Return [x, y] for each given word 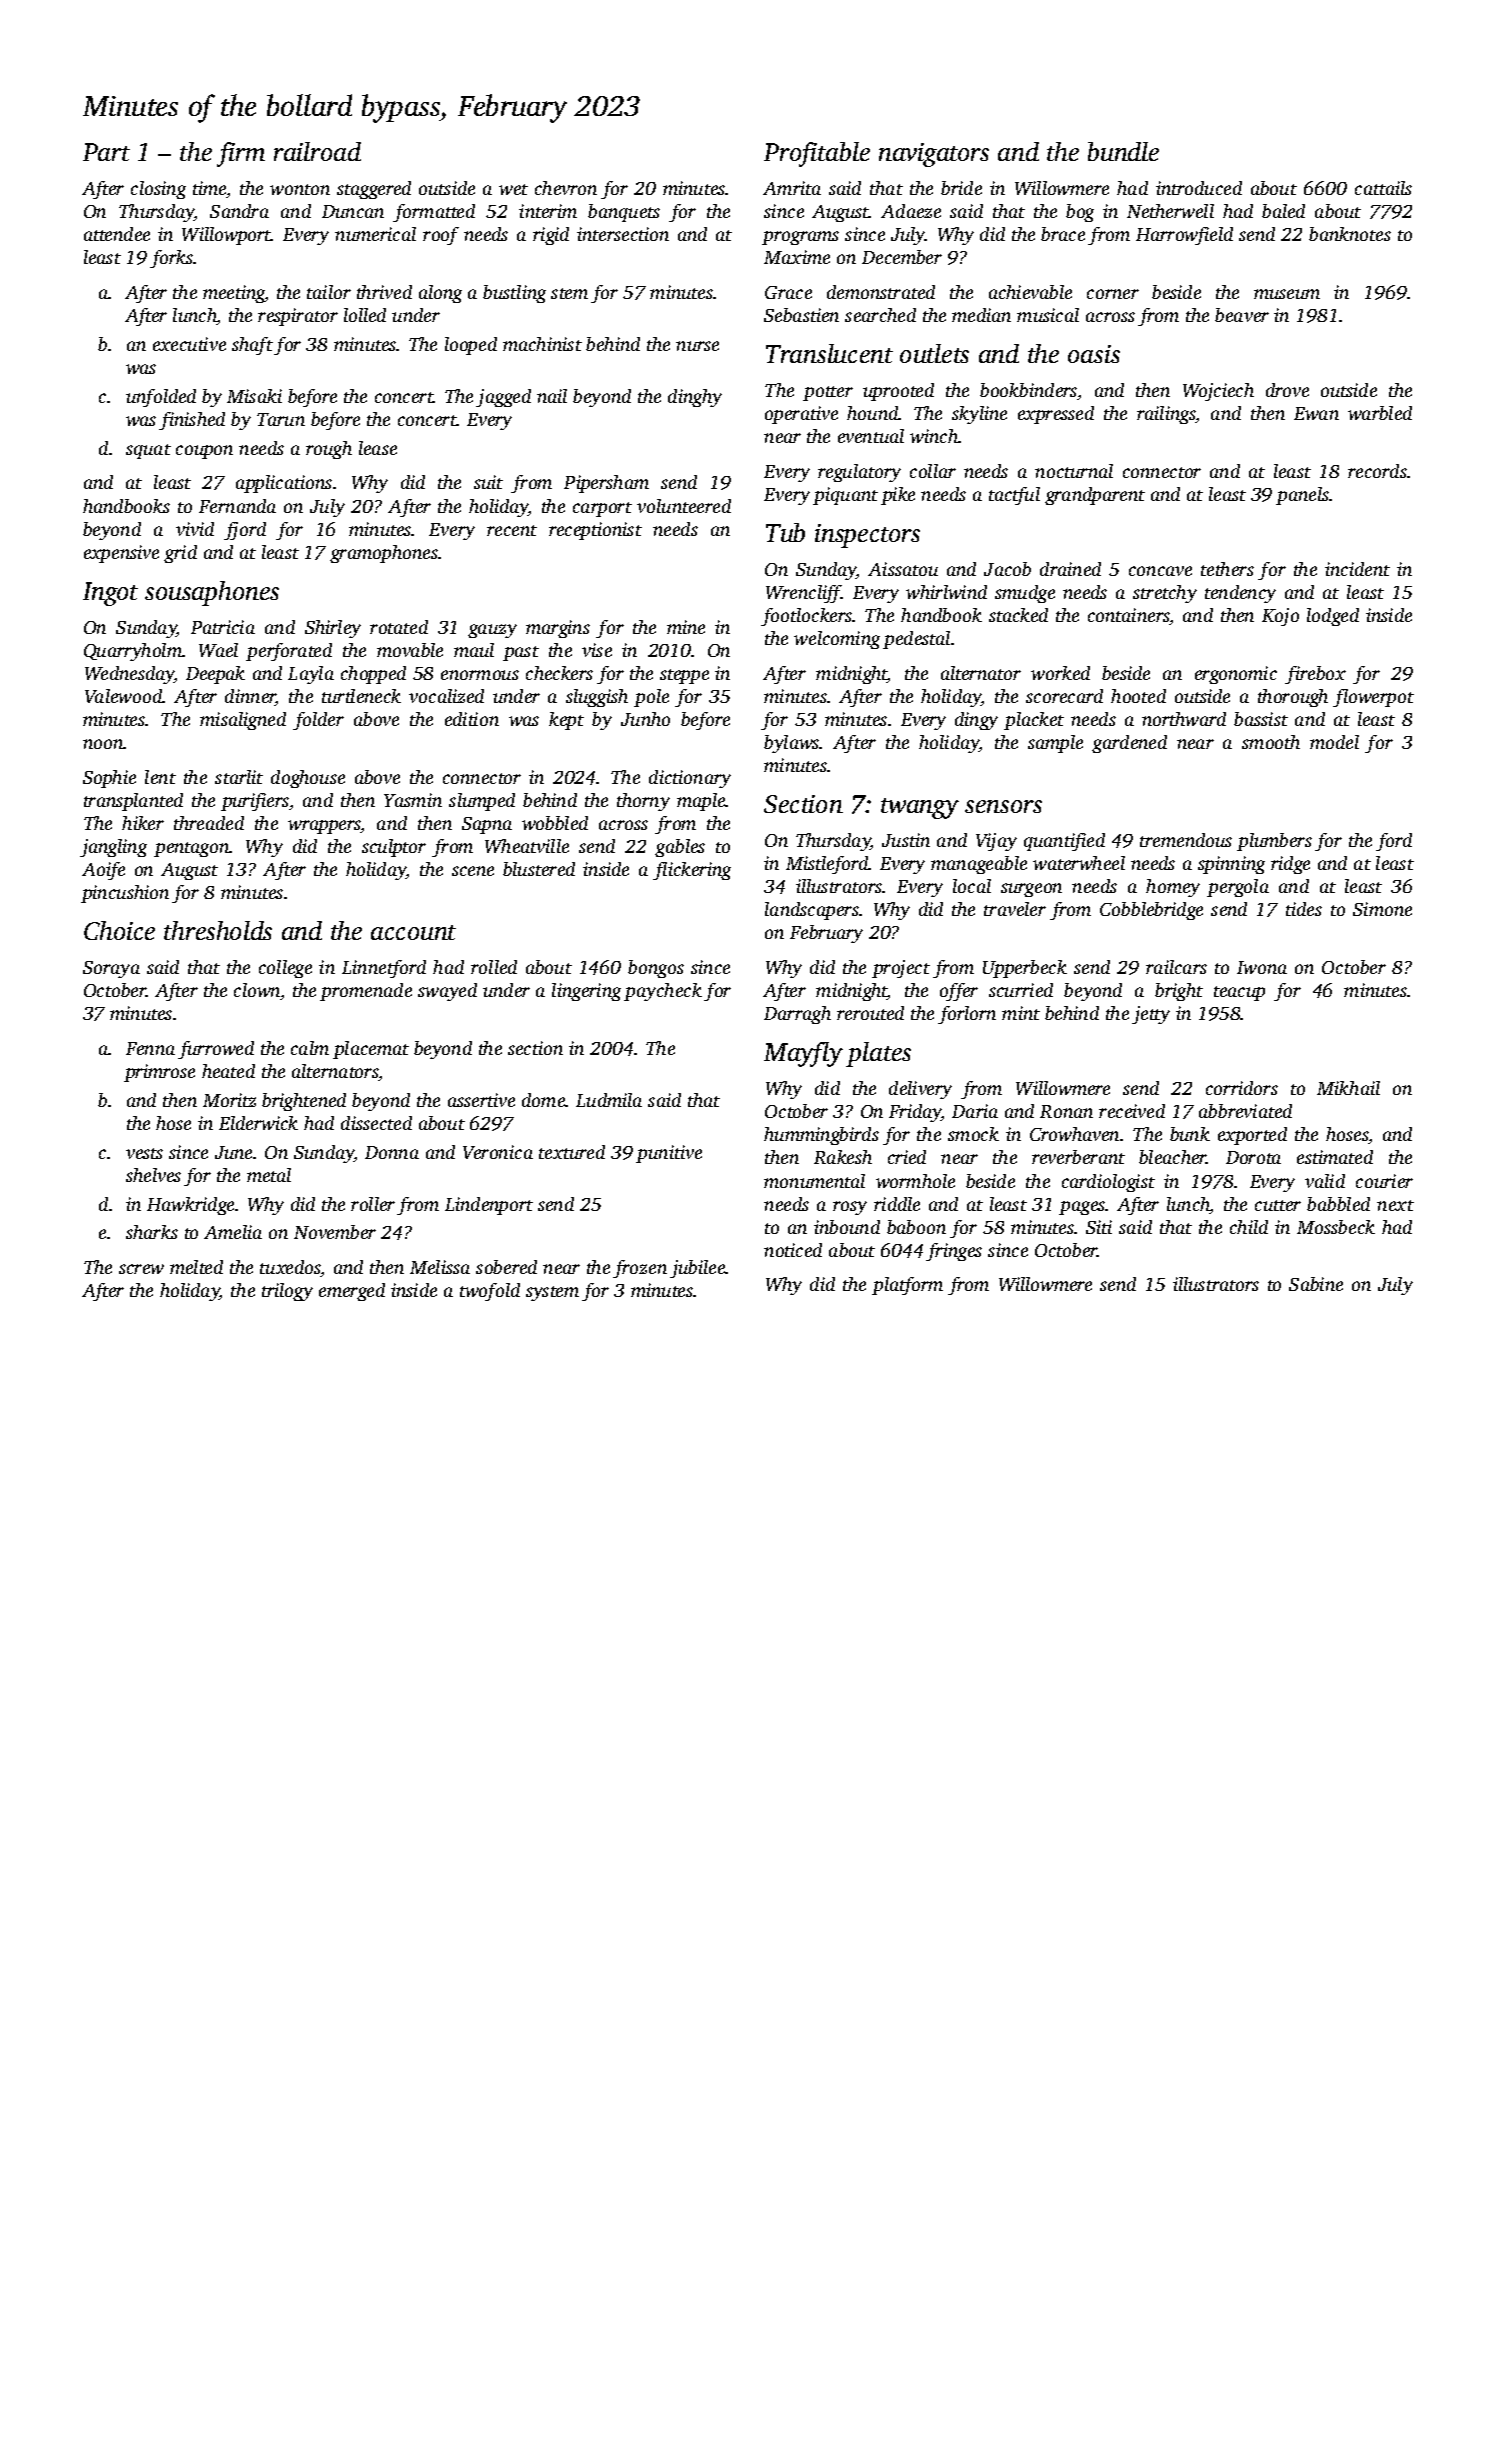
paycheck [663, 992]
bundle [1123, 151]
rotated [399, 627]
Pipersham [606, 484]
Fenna [150, 1048]
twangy [920, 808]
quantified [1064, 842]
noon [103, 744]
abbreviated [1245, 1111]
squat [148, 451]
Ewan [1316, 413]
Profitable [817, 154]
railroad [317, 151]
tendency [1240, 594]
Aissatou [903, 569]
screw [141, 1269]
